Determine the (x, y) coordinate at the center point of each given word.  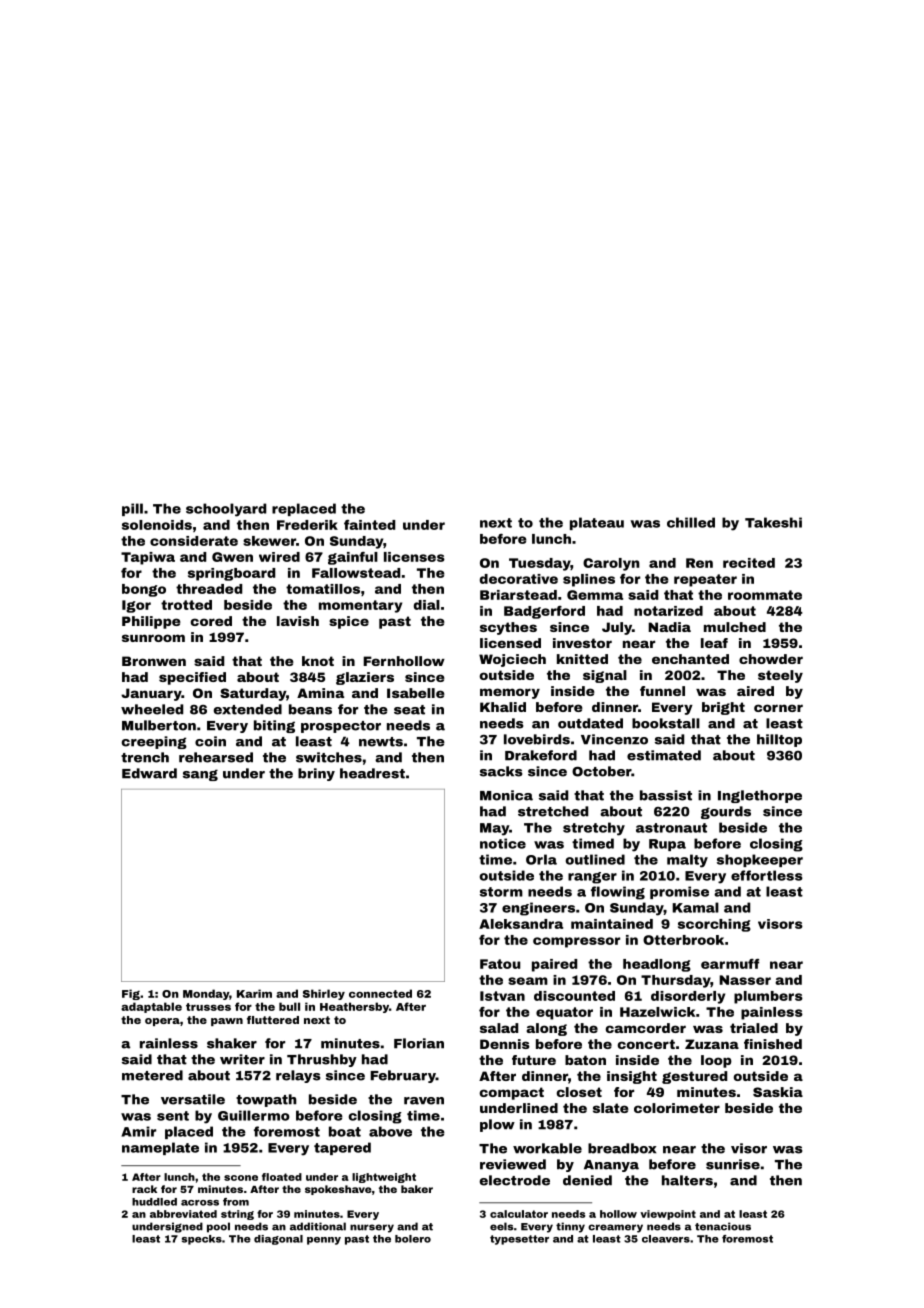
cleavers (666, 1239)
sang (200, 775)
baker (417, 1189)
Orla (541, 859)
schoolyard (226, 510)
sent (173, 1116)
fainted (369, 525)
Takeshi (773, 522)
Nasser (745, 980)
